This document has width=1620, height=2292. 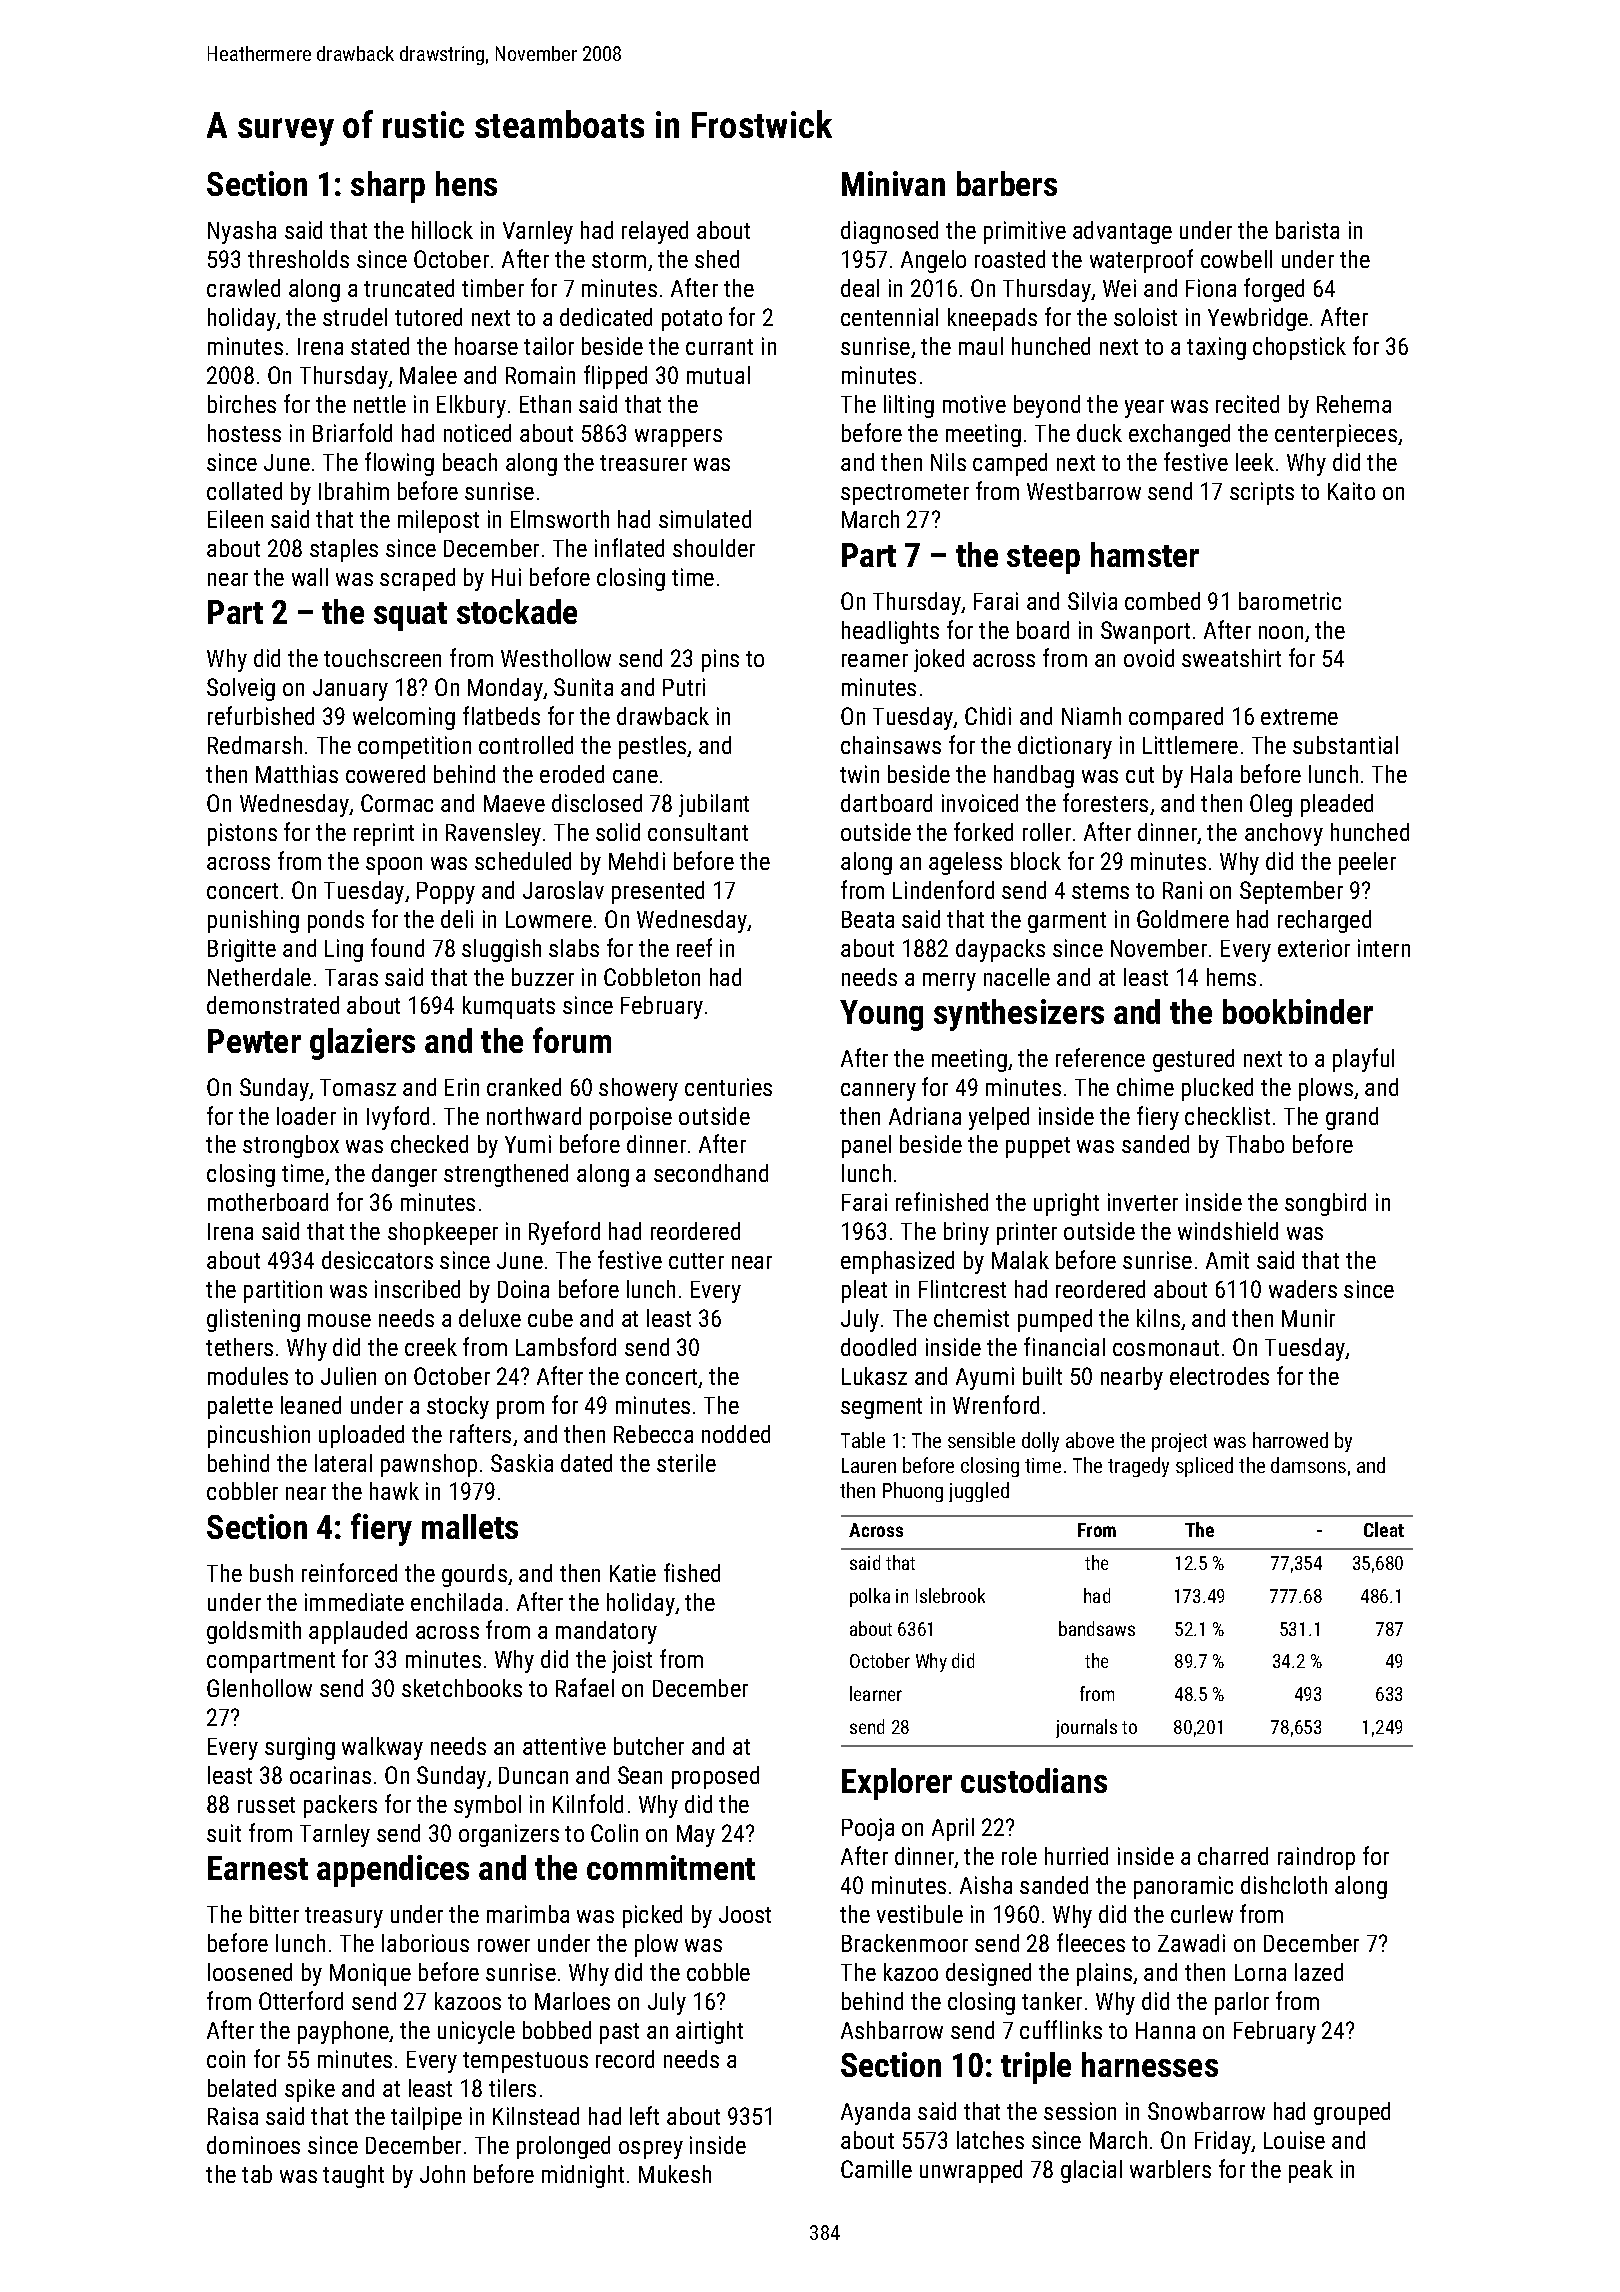 What do you see at coordinates (1047, 832) in the document?
I see `roller` at bounding box center [1047, 832].
